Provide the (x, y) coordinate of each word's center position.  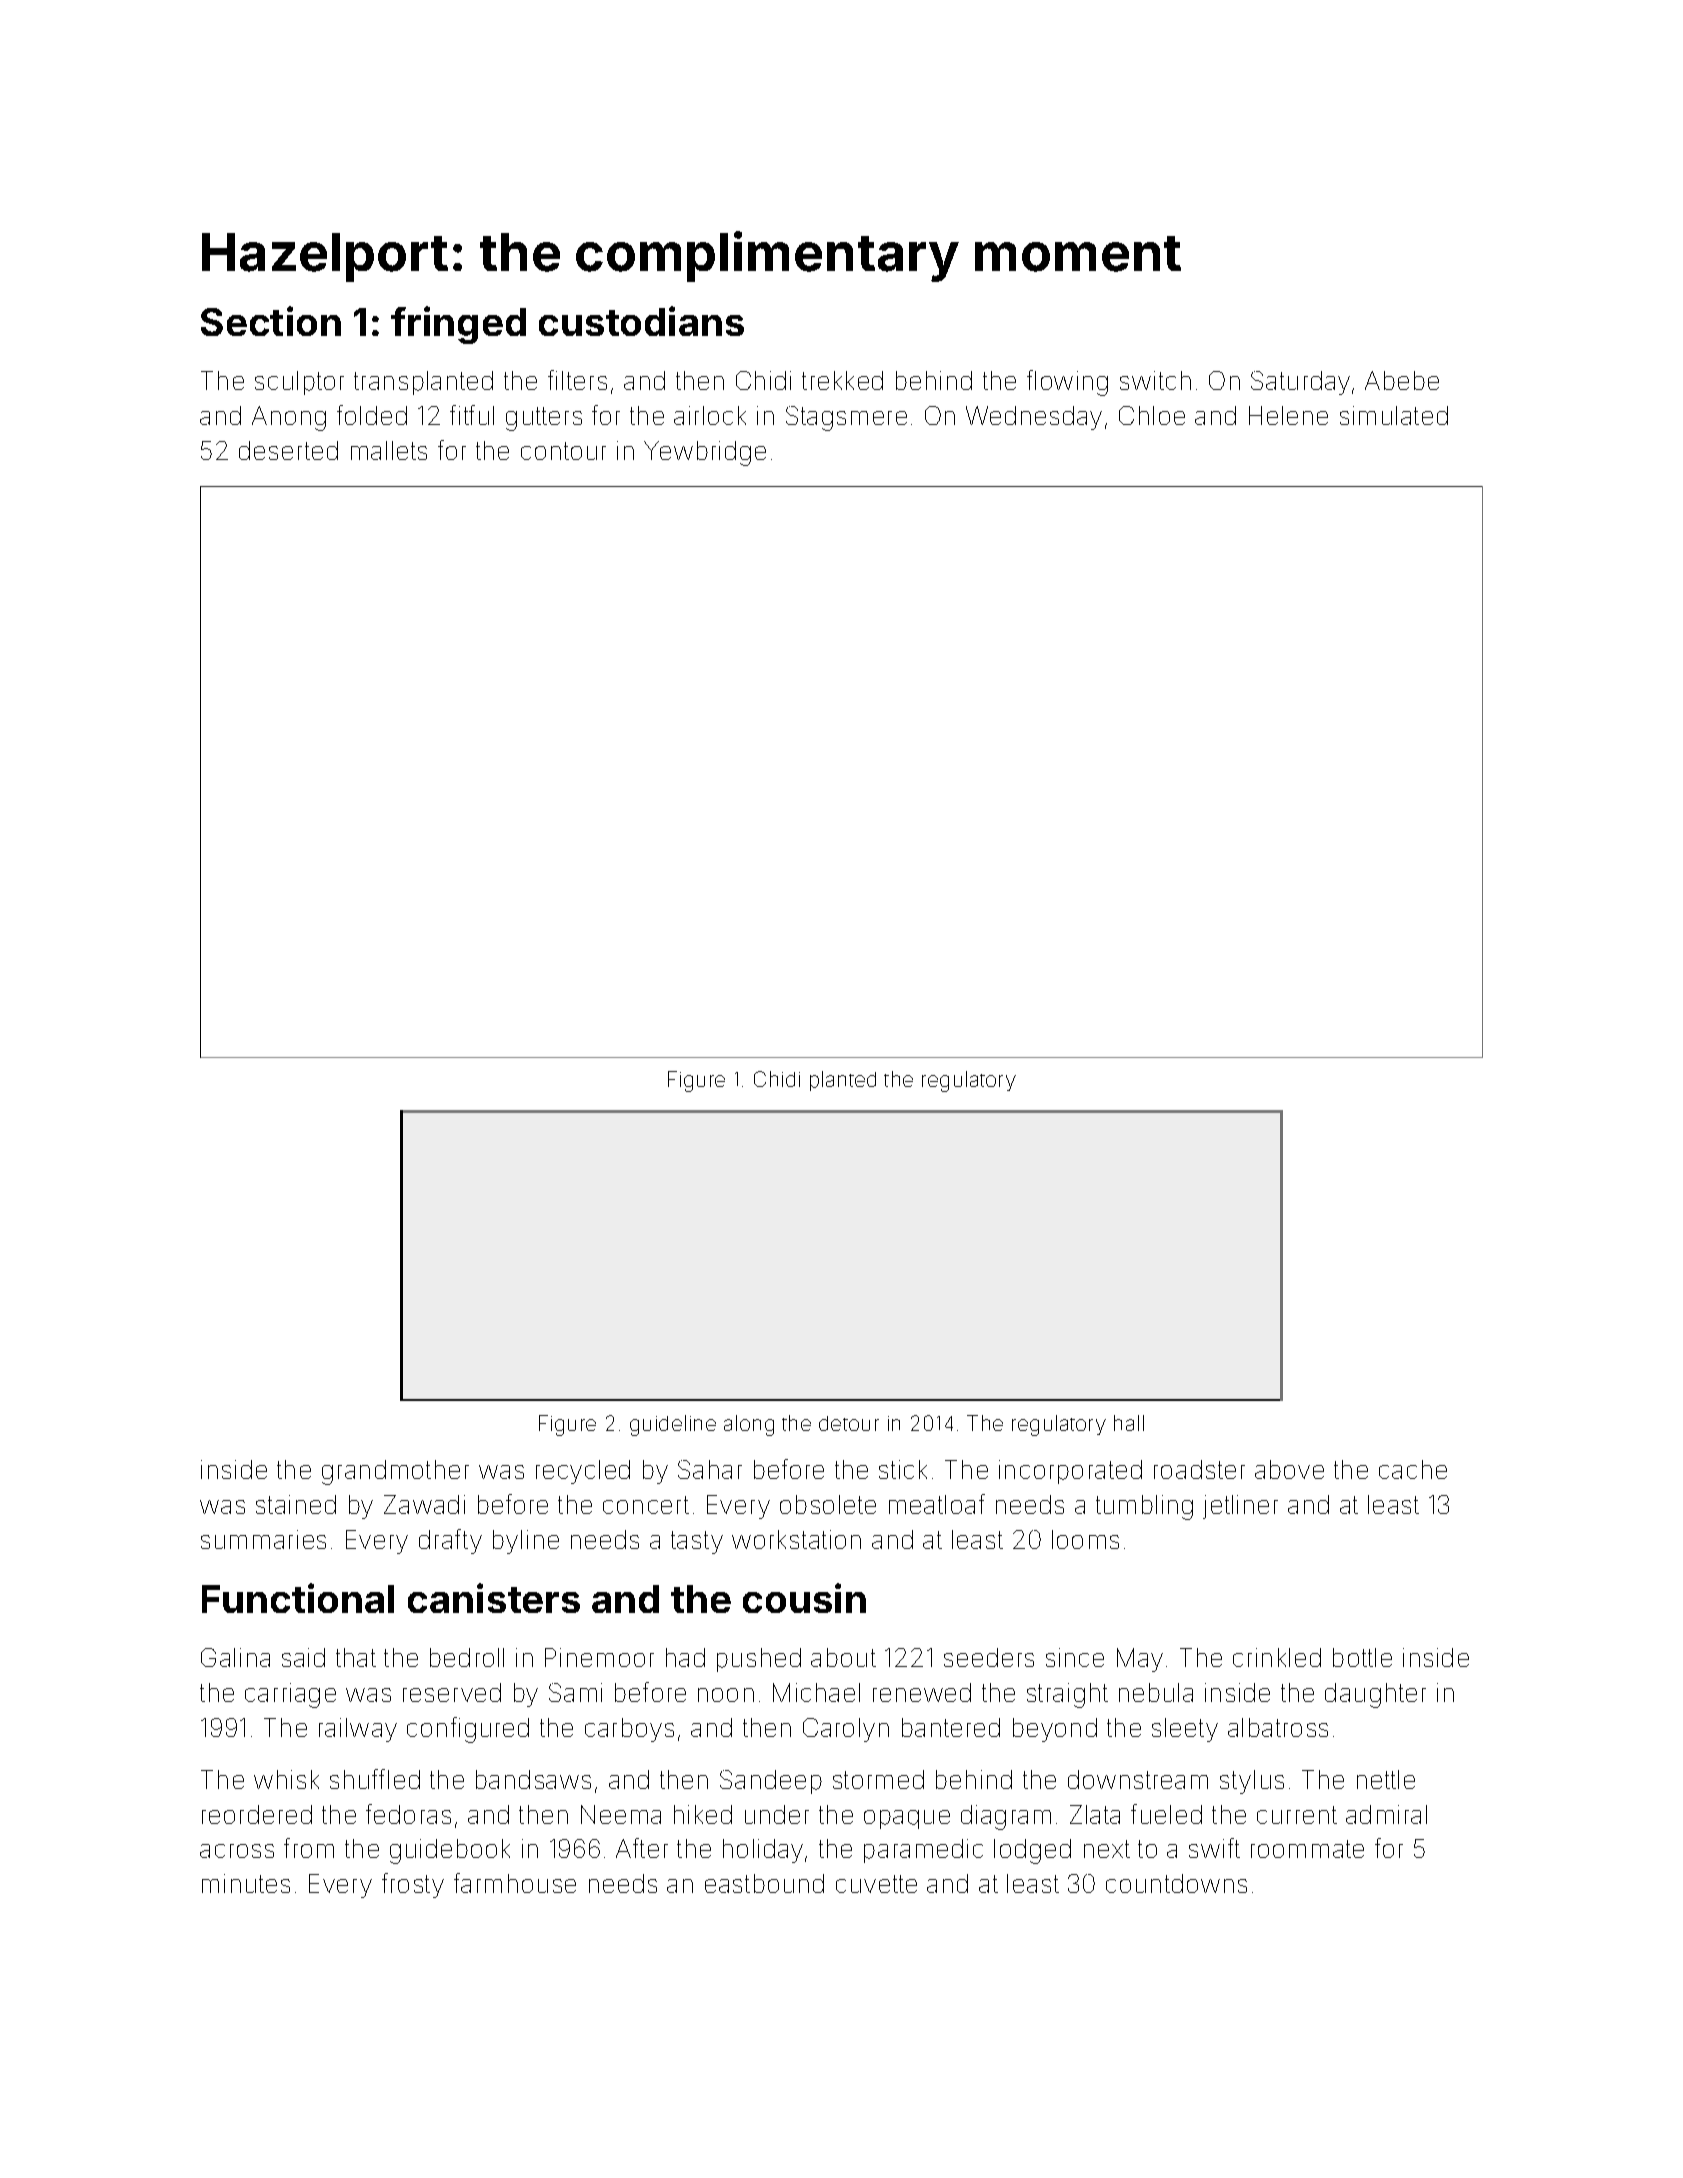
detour (849, 1423)
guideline (673, 1425)
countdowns (1176, 1883)
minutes (246, 1883)
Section (271, 321)
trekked (842, 380)
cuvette (876, 1884)
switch (1155, 380)
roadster (1199, 1469)
